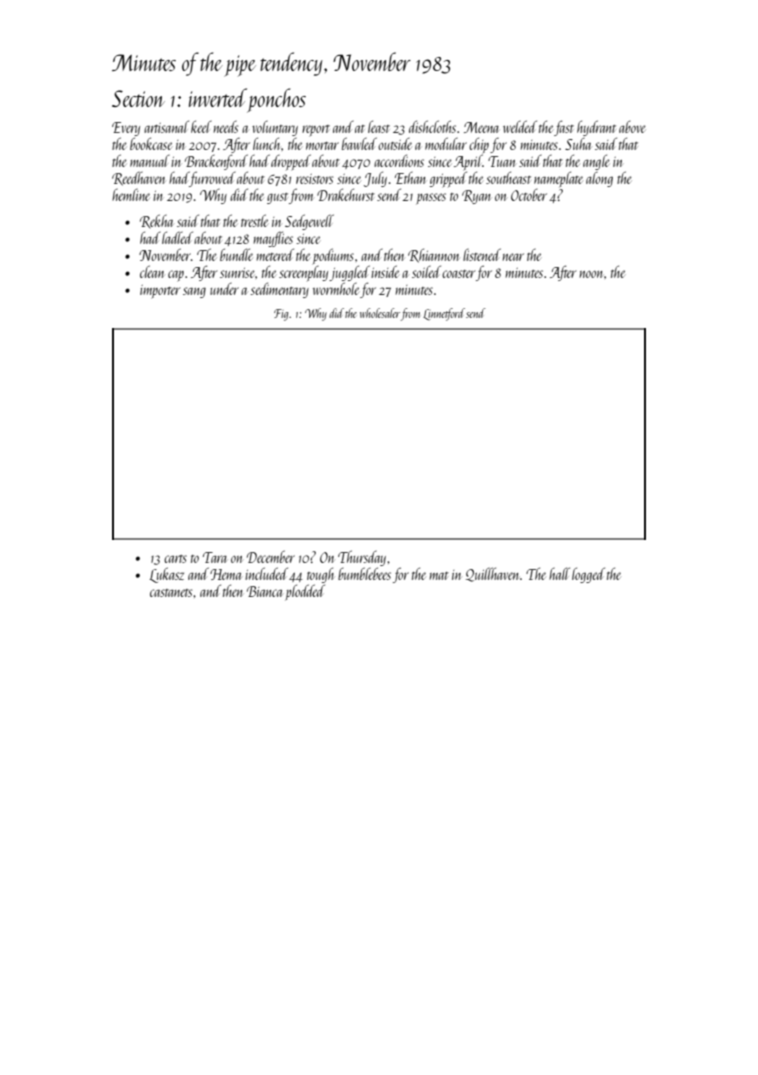 This screenshot has width=758, height=1075. What do you see at coordinates (591, 274) in the screenshot?
I see `noon` at bounding box center [591, 274].
